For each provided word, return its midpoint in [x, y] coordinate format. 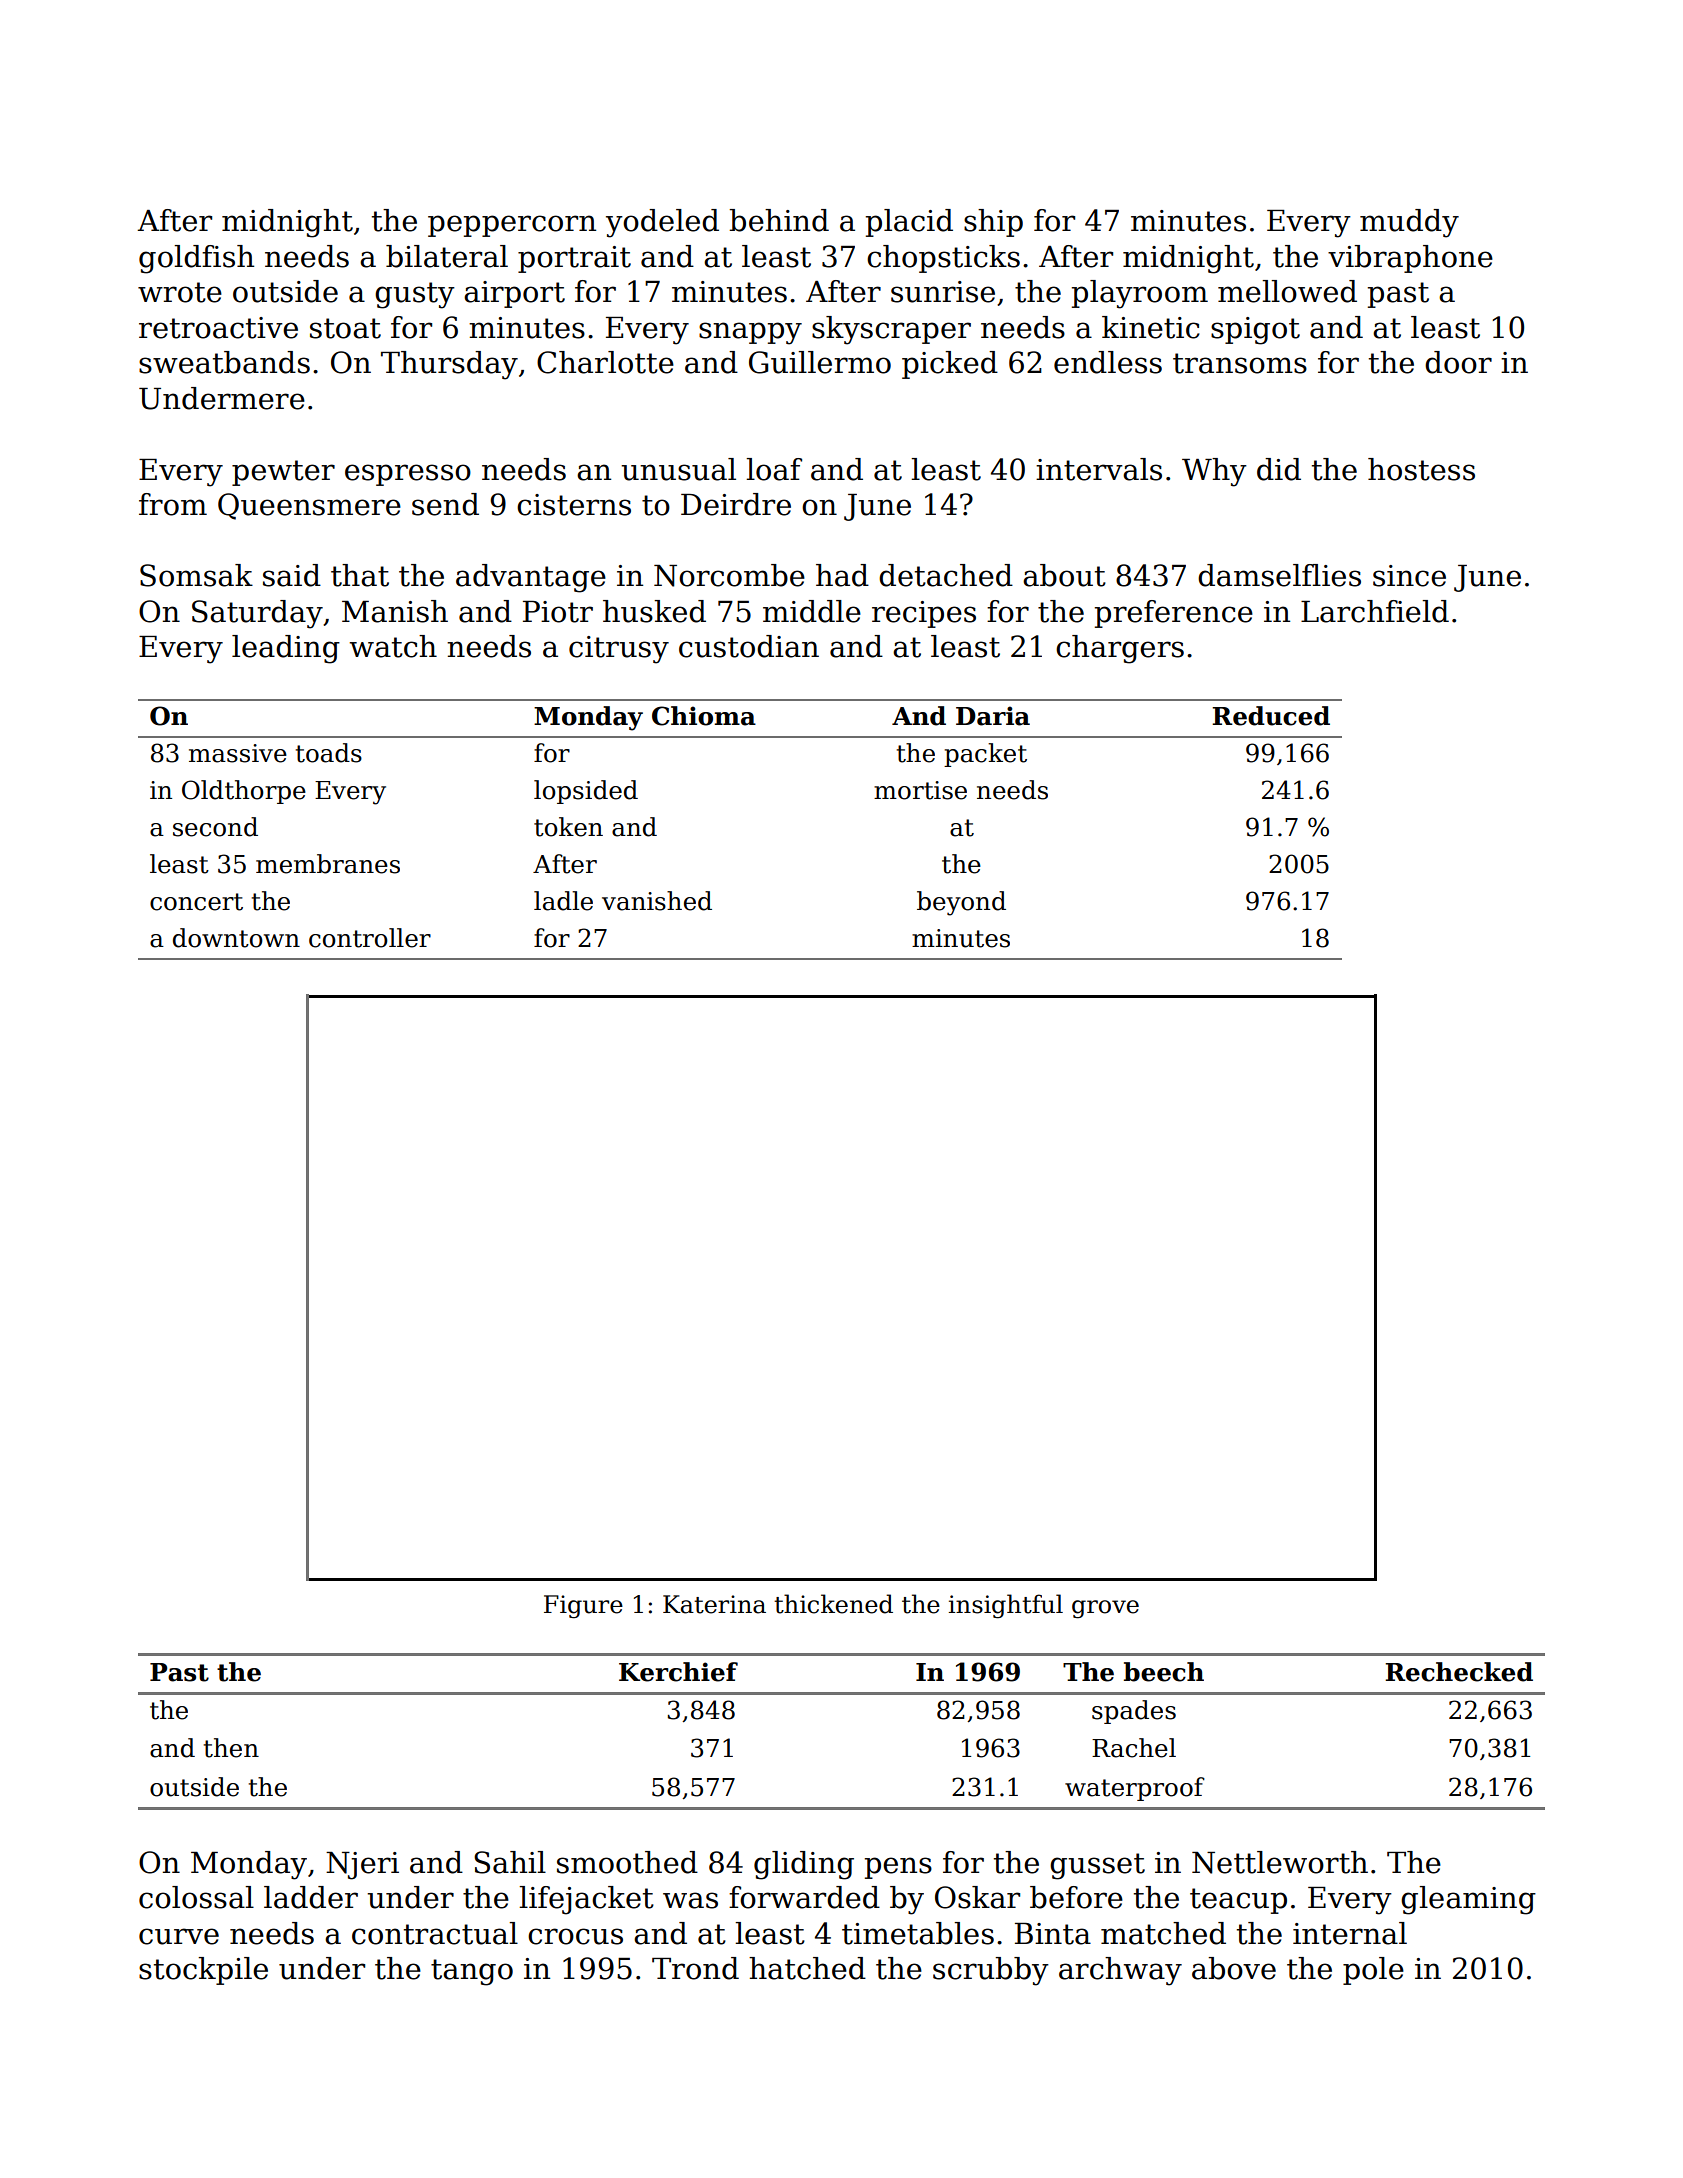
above [1234, 1968]
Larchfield [1375, 611]
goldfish [196, 259]
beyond [961, 903]
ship [993, 223]
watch [393, 646]
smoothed [627, 1862]
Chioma [704, 716]
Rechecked [1459, 1672]
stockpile [203, 1971]
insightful [1006, 1606]
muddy [1409, 223]
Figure [583, 1606]
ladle [563, 901]
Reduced [1271, 716]
